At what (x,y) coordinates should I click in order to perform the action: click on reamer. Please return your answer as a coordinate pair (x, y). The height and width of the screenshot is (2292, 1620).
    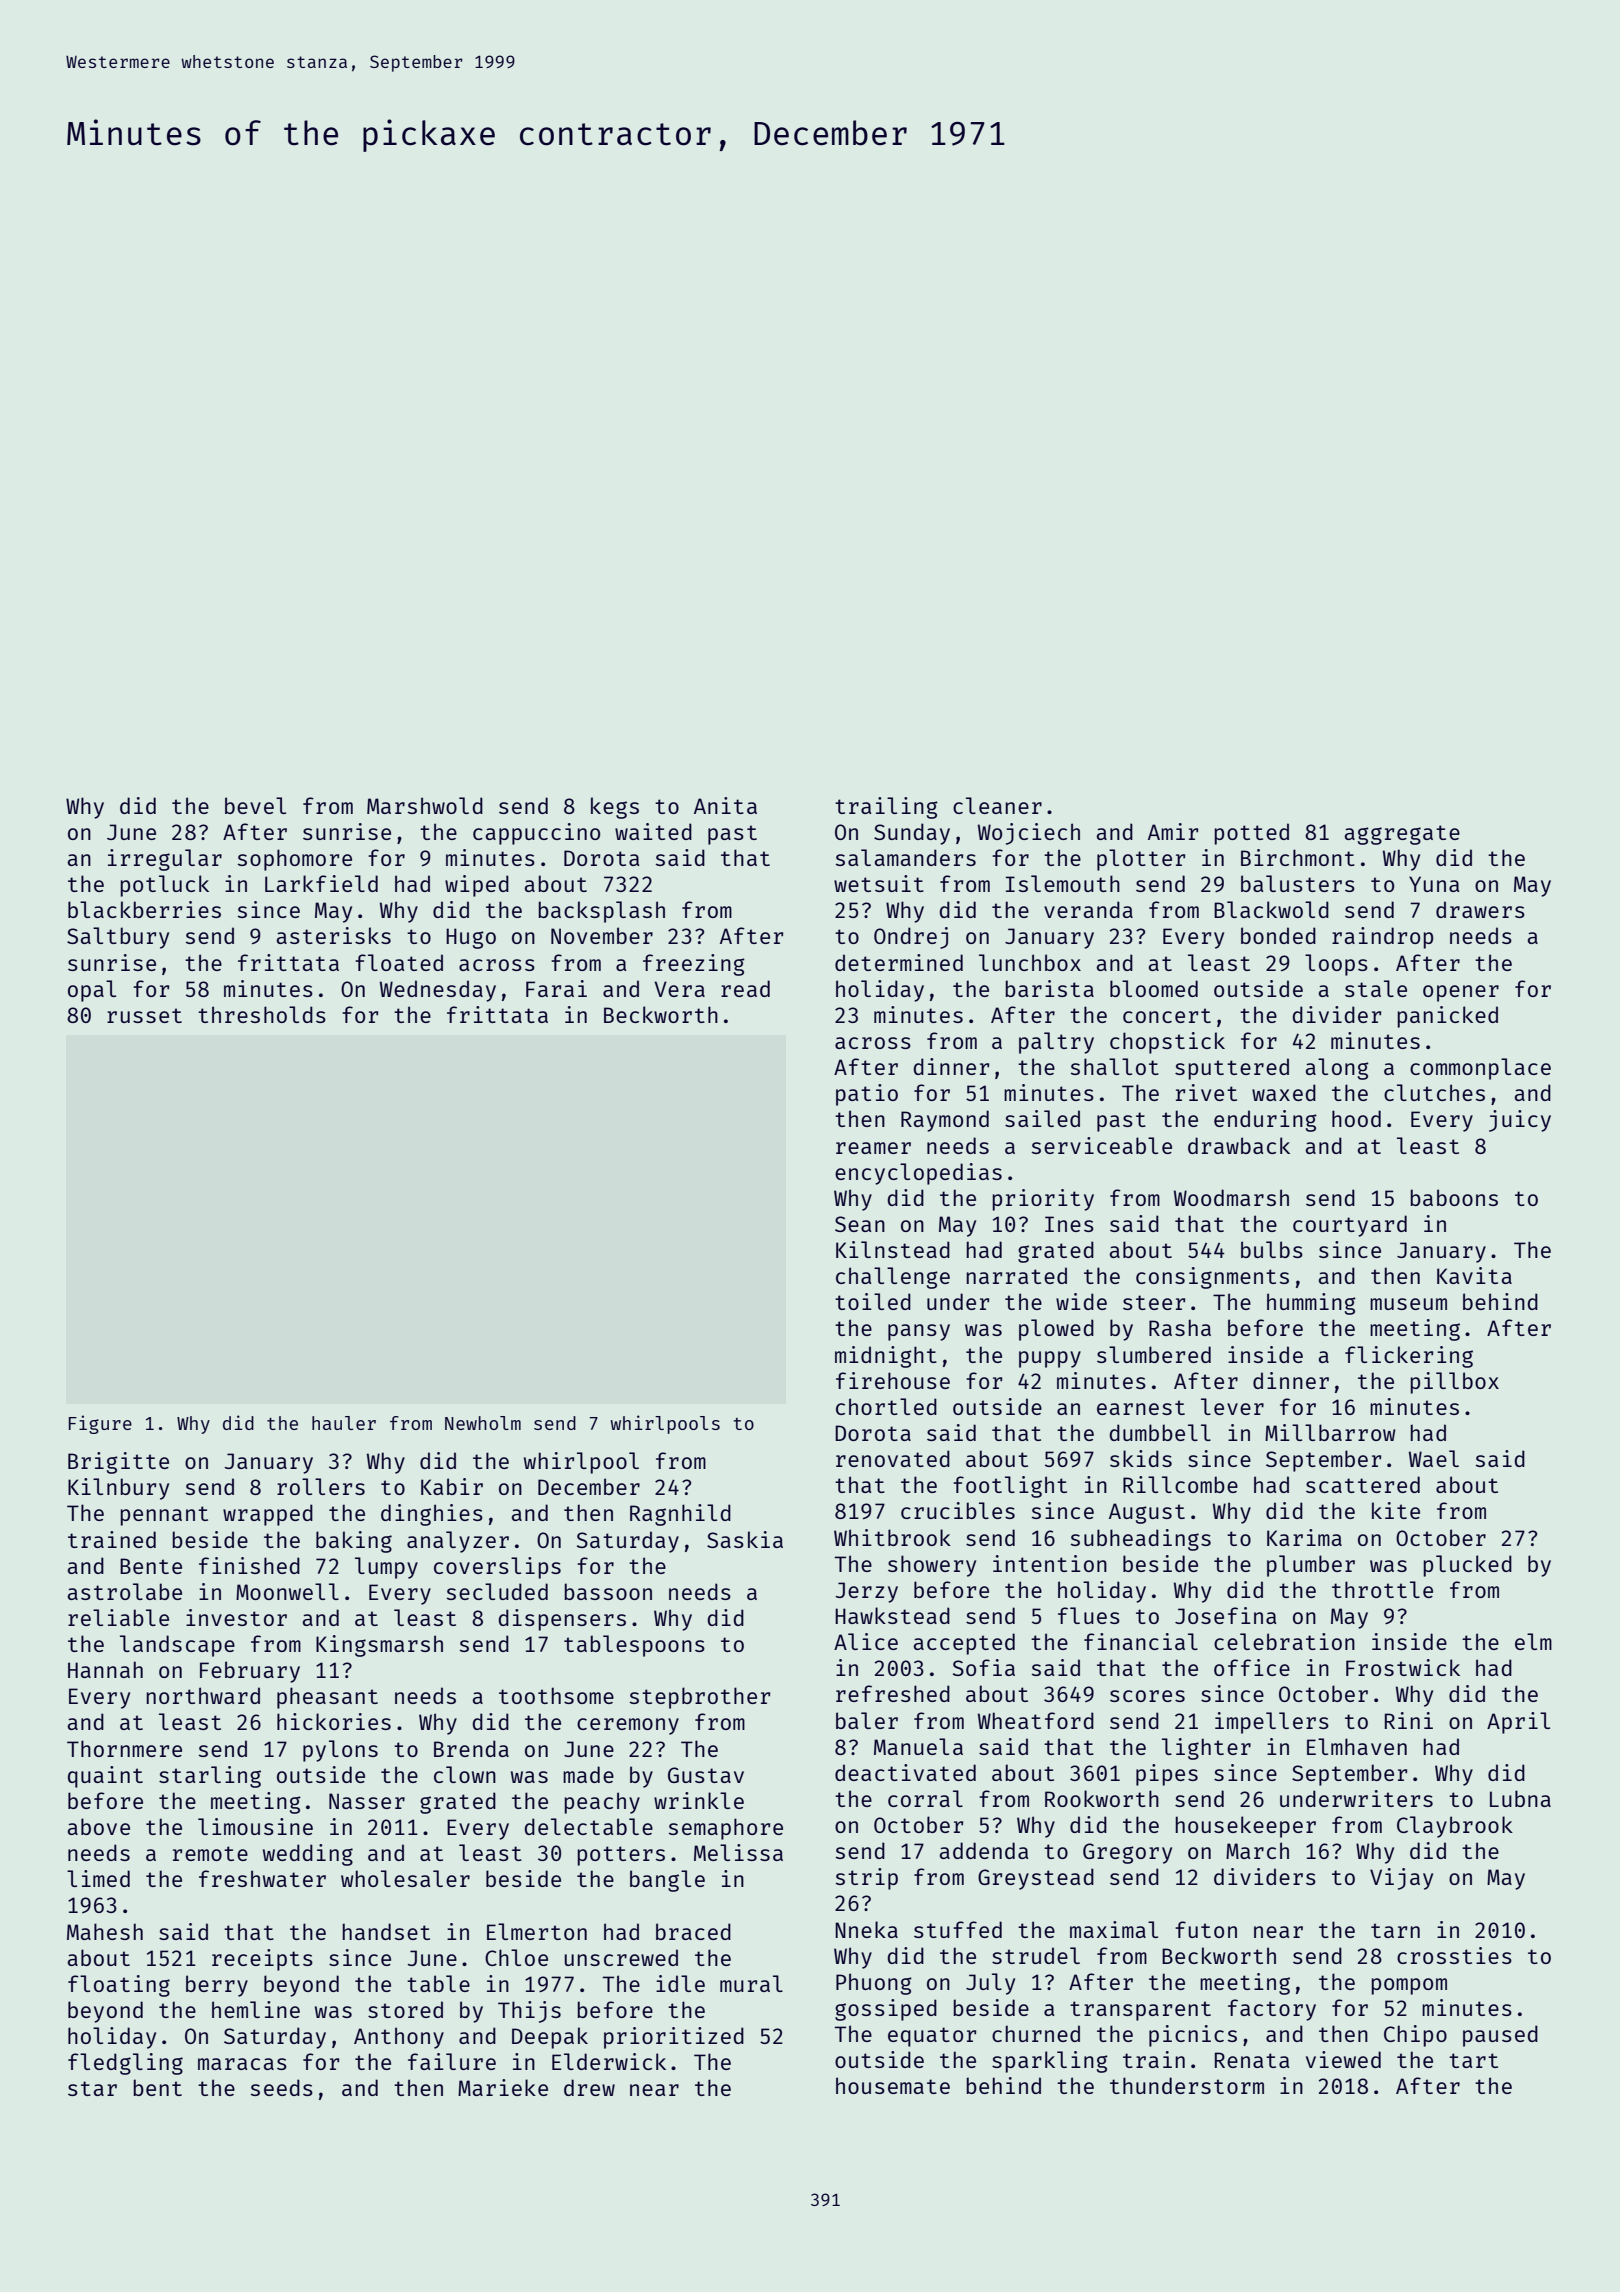
    Looking at the image, I should click on (873, 1148).
